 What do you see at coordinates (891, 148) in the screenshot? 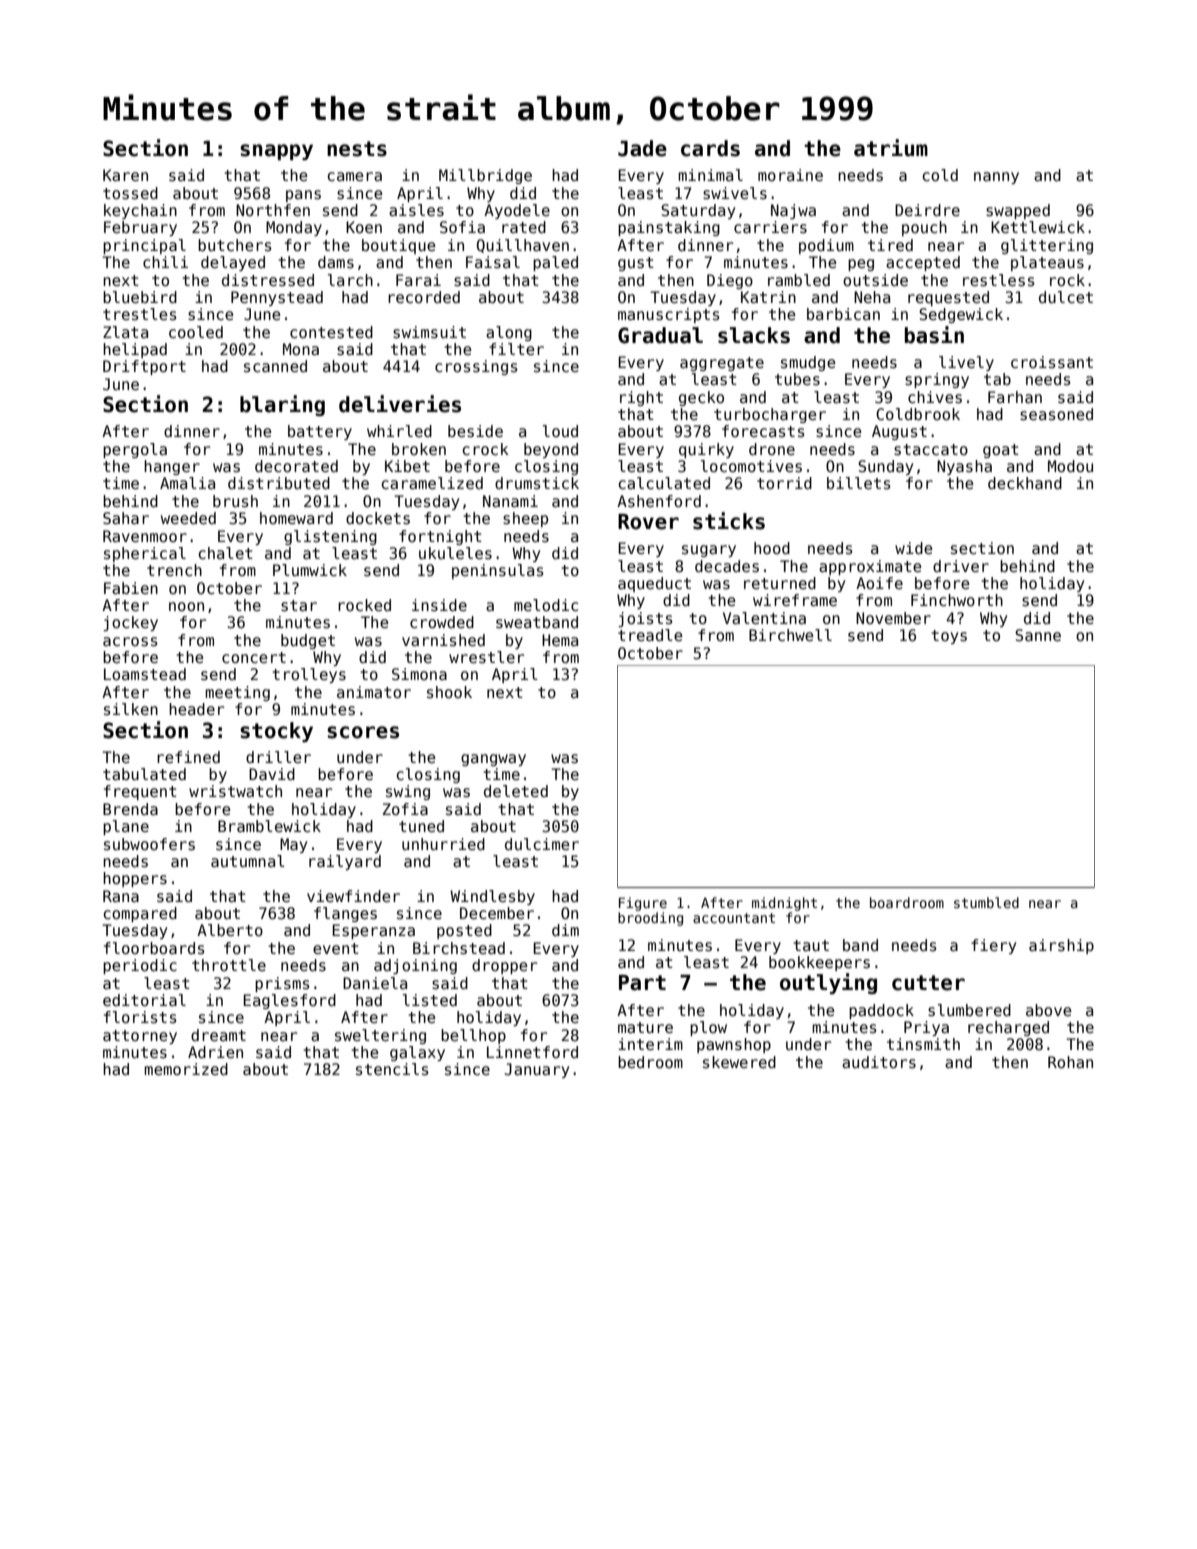
I see `atrium` at bounding box center [891, 148].
